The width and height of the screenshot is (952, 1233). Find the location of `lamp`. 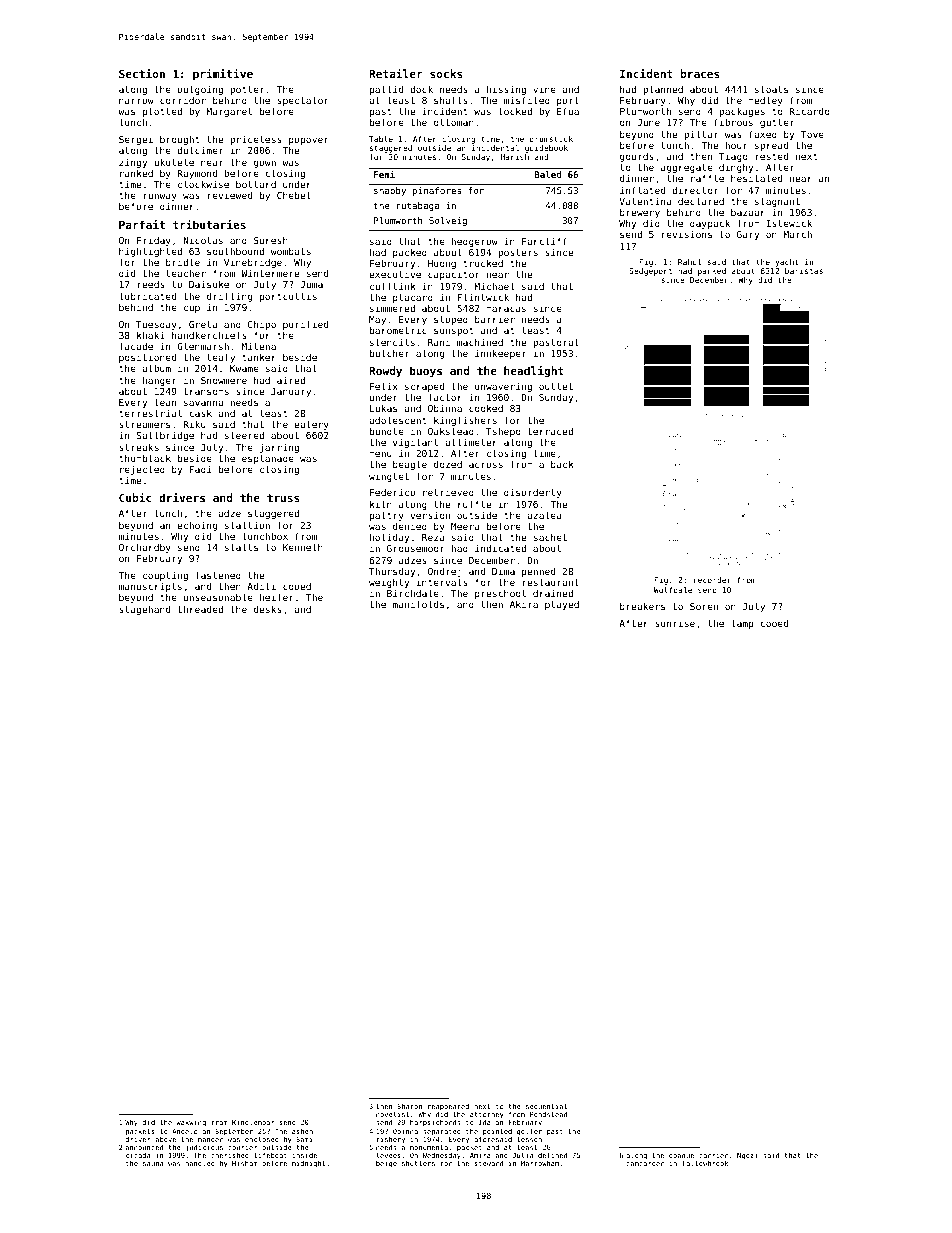

lamp is located at coordinates (742, 624).
